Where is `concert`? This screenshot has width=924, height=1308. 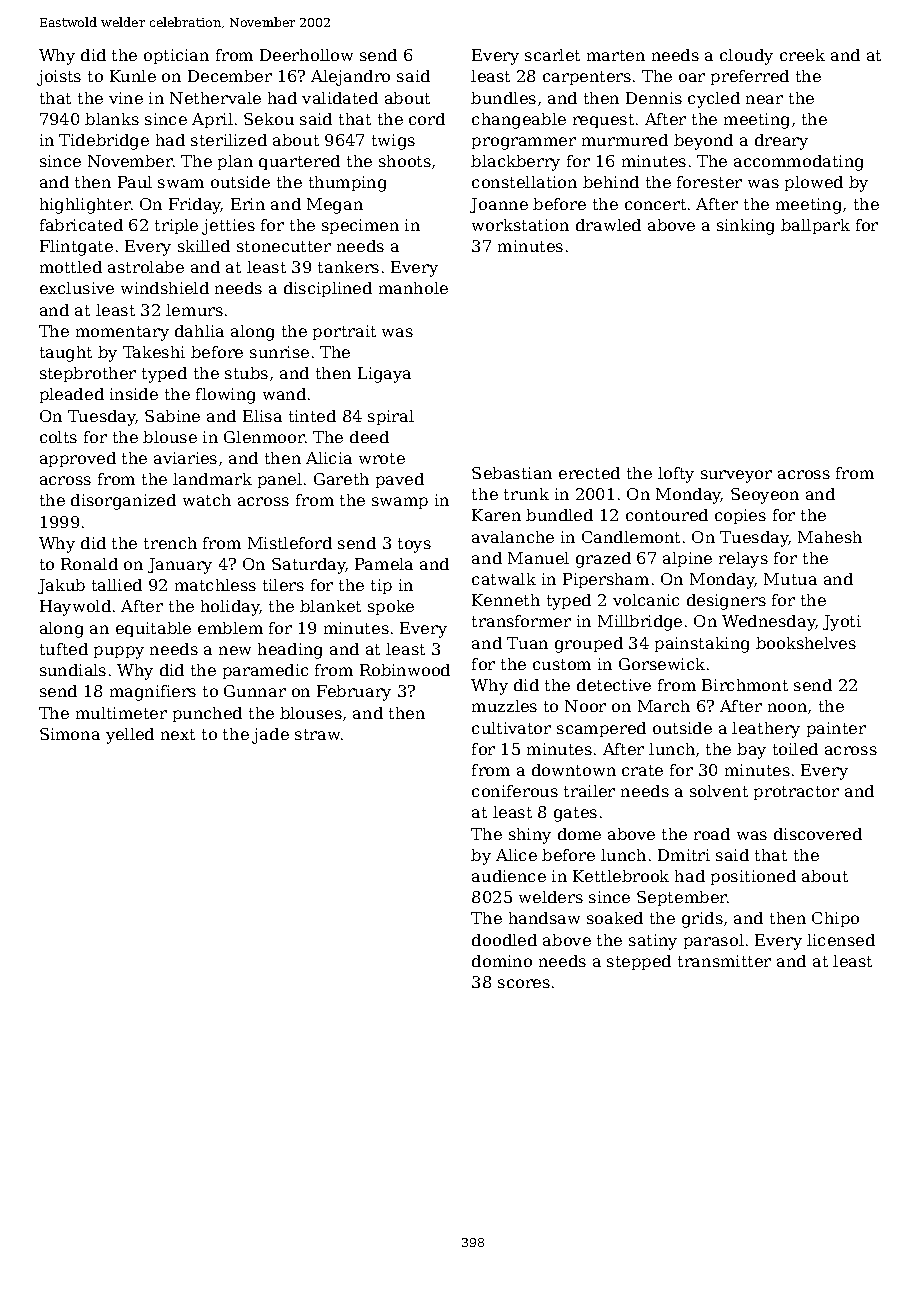 concert is located at coordinates (655, 204).
